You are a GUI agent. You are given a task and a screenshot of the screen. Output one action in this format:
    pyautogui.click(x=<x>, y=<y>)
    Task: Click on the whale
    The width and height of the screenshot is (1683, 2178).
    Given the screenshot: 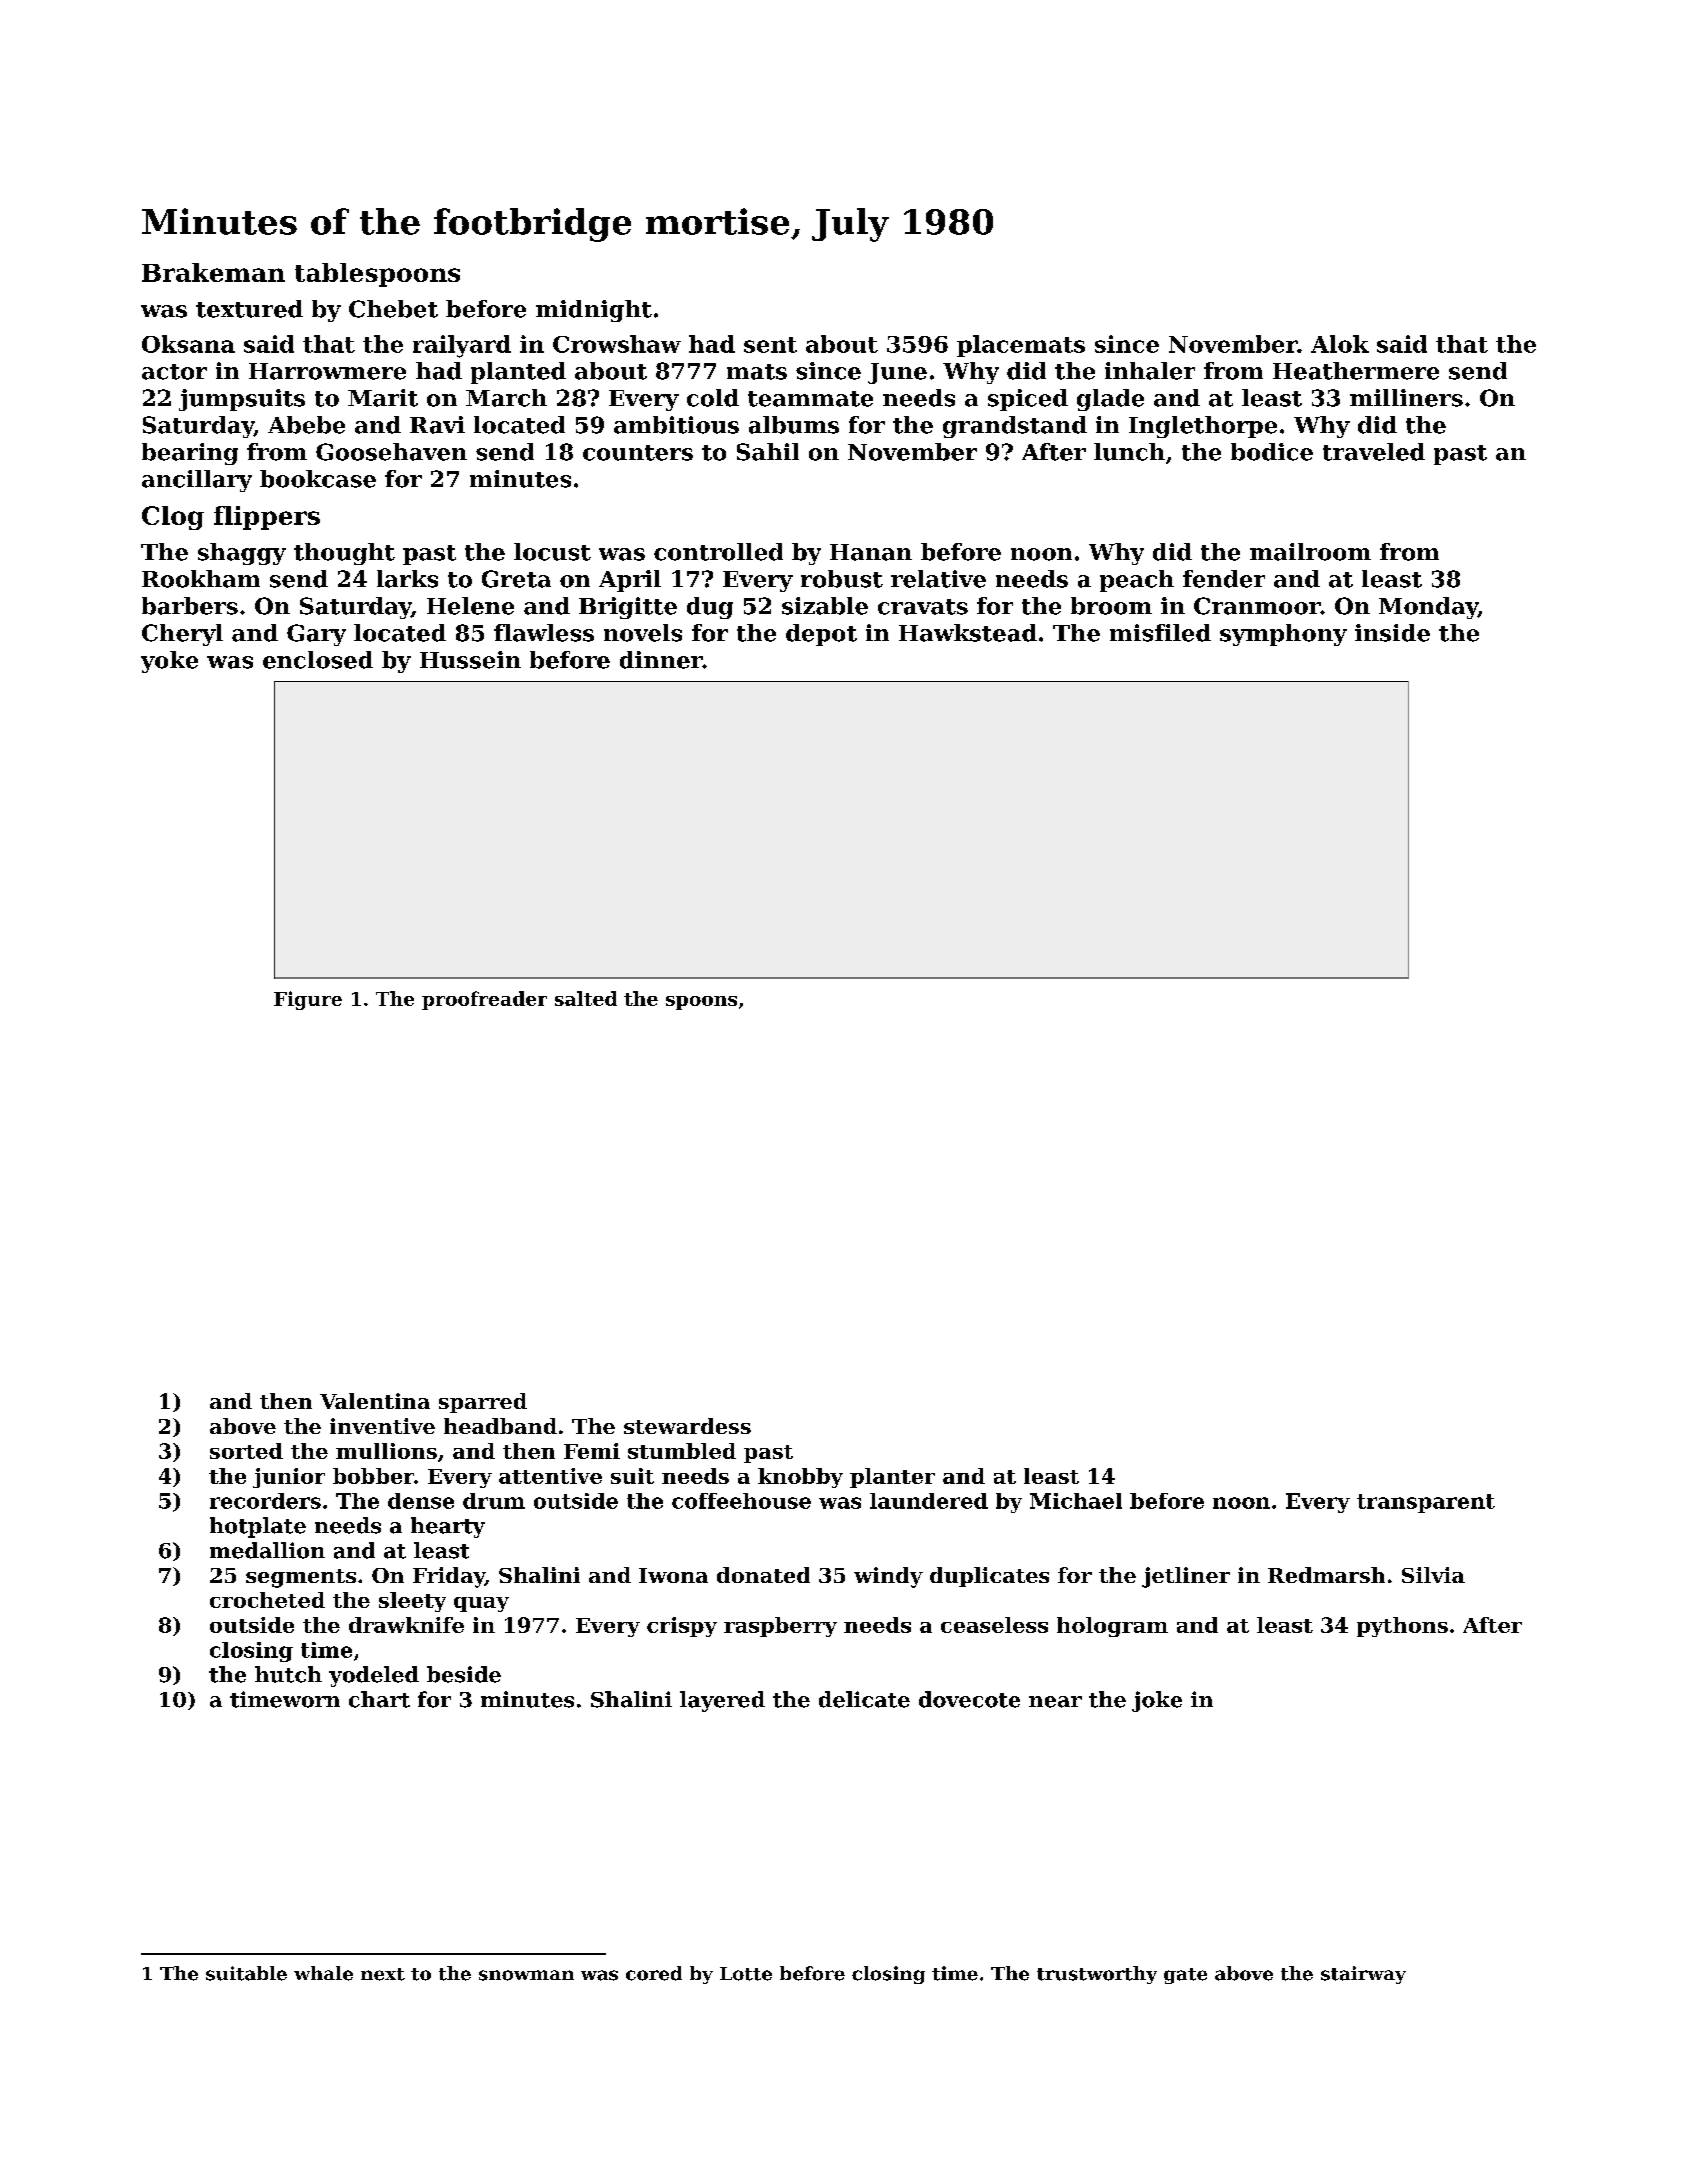 What is the action you would take?
    pyautogui.click(x=323, y=1973)
